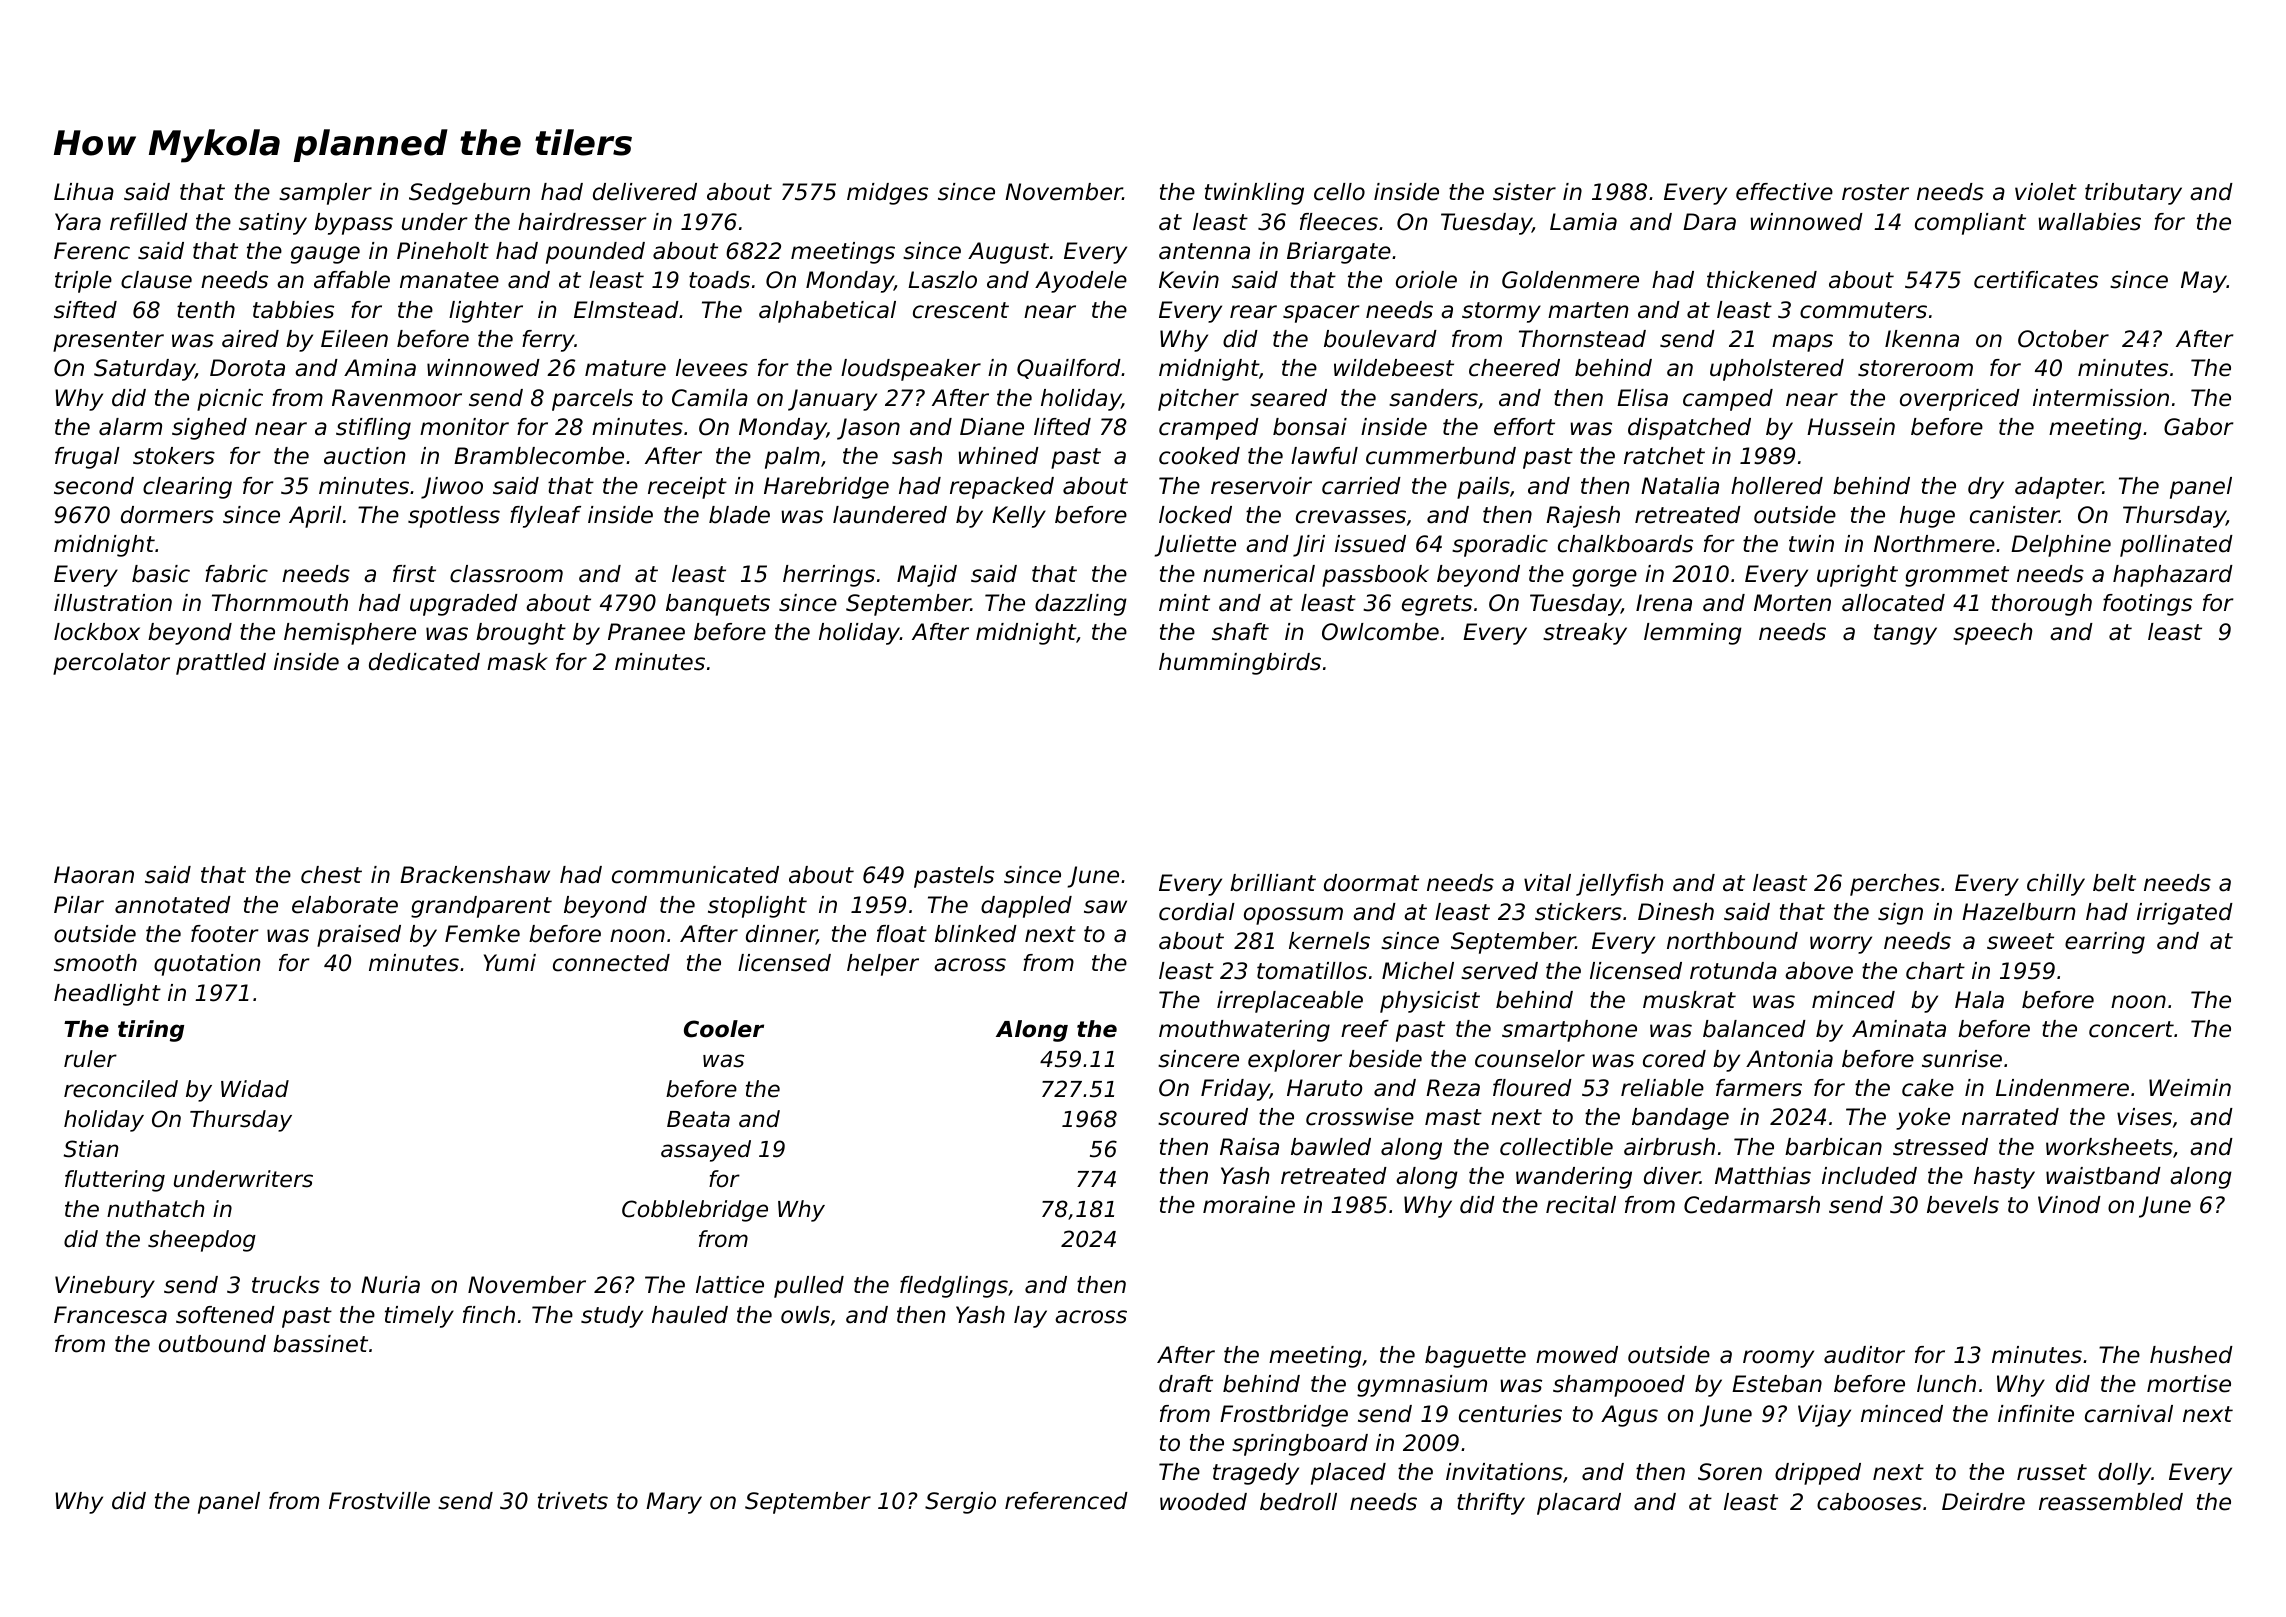 This page has width=2286, height=1617. I want to click on reef, so click(1365, 1029).
